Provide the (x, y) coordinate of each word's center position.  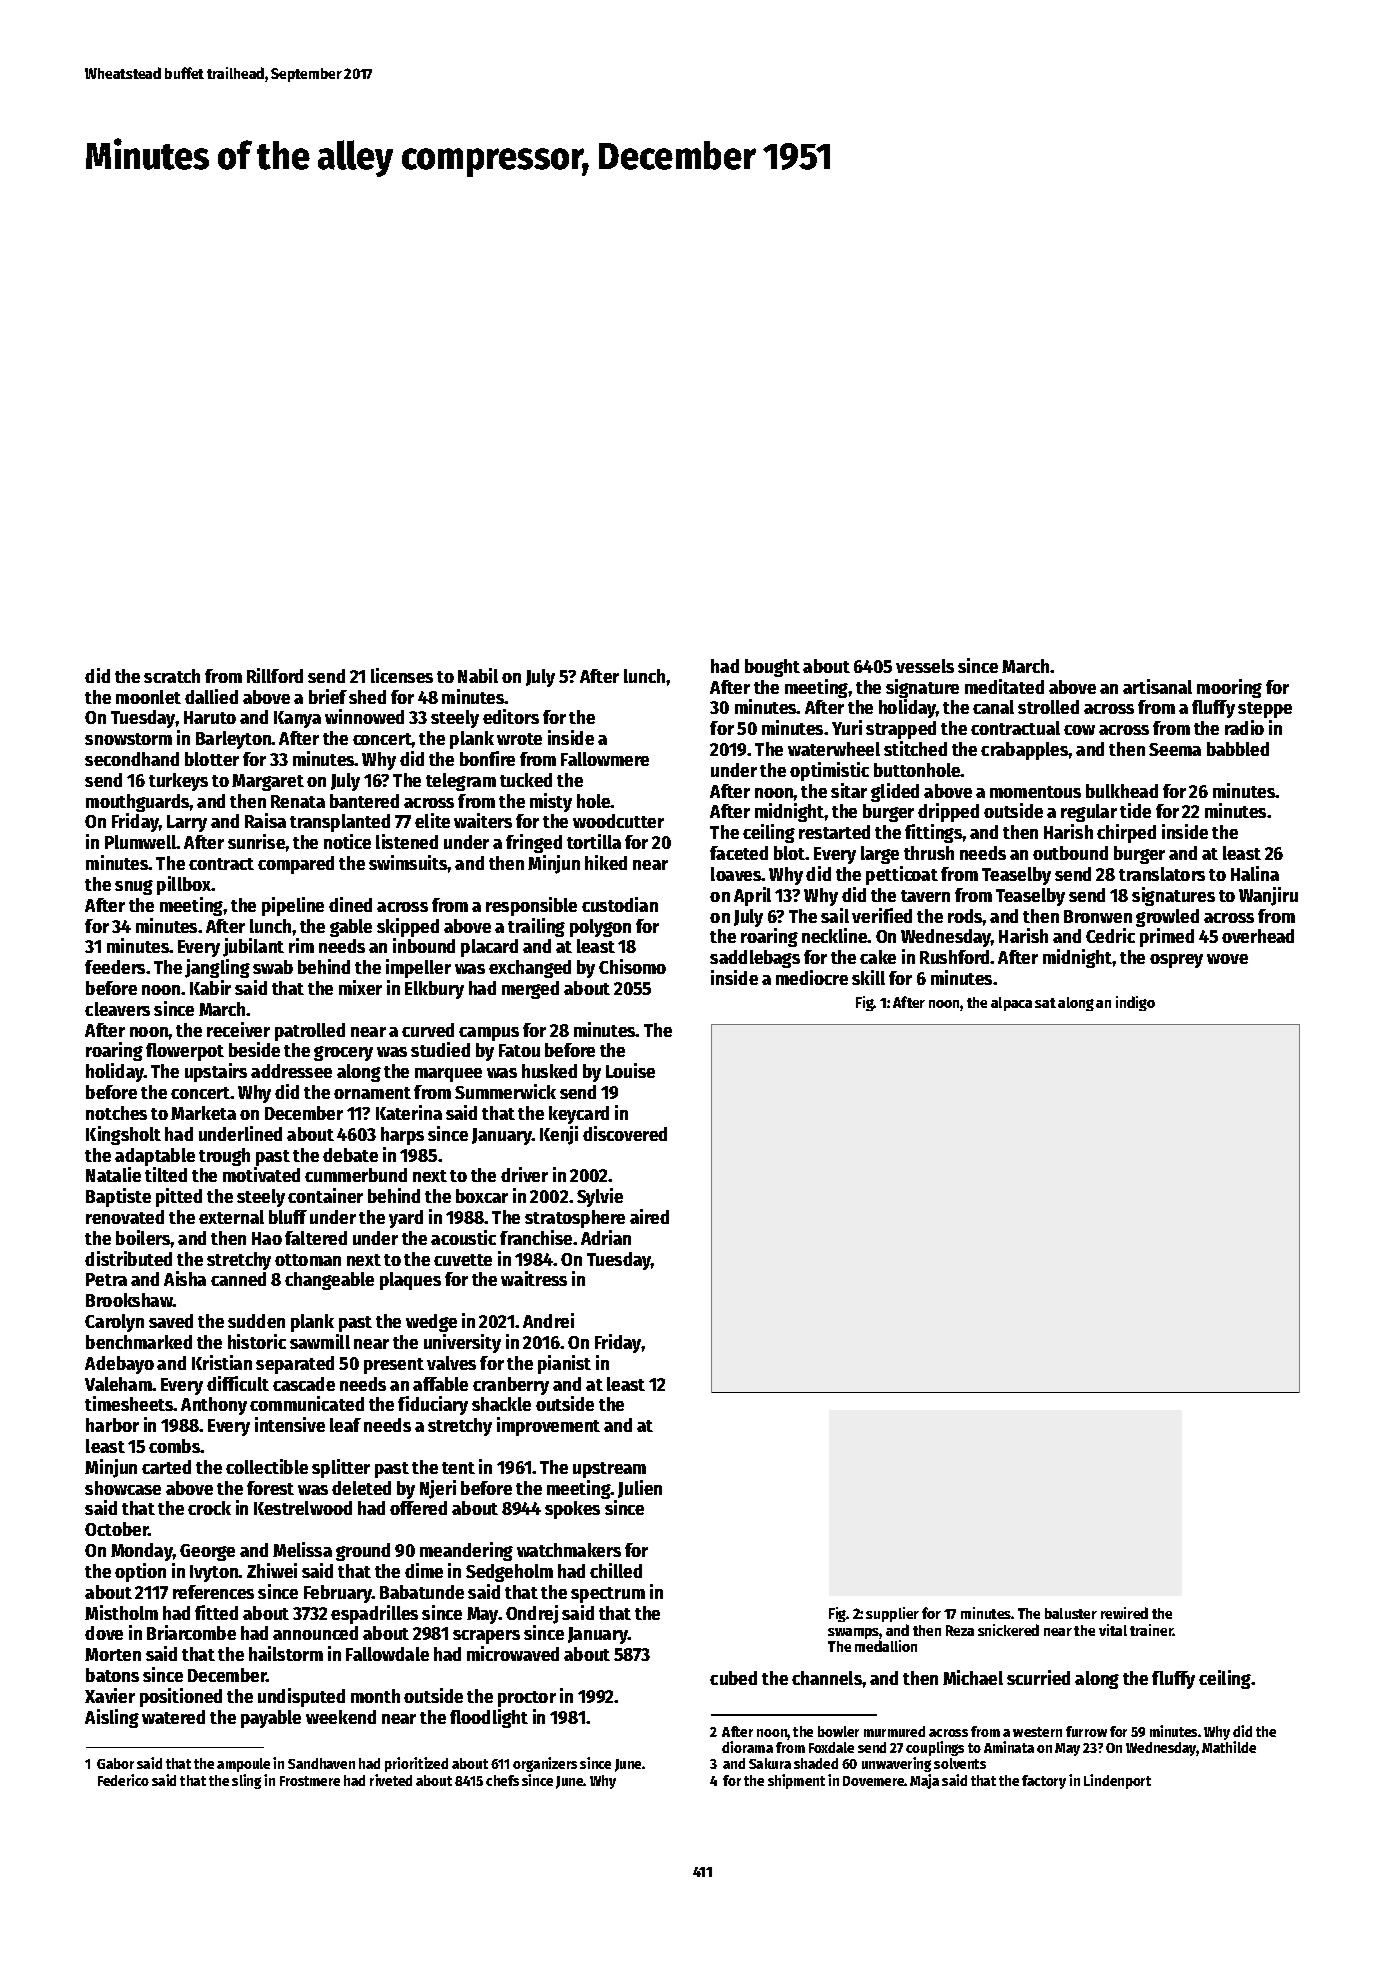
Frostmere (310, 1781)
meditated (1004, 686)
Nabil (478, 675)
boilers (143, 1237)
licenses (402, 675)
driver (524, 1174)
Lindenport (1117, 1781)
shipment (796, 1781)
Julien (640, 1489)
